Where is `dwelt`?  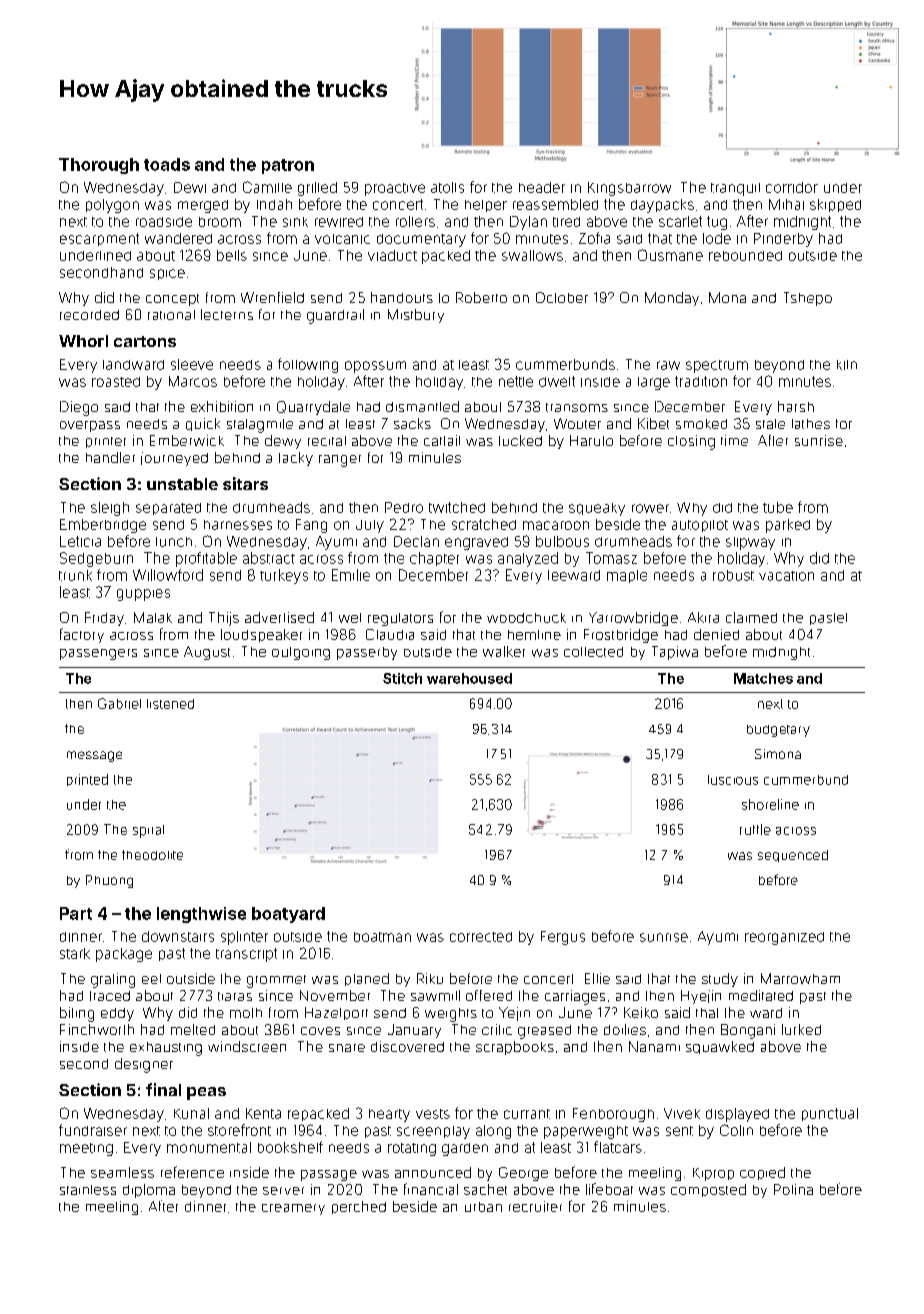
dwelt is located at coordinates (557, 381).
